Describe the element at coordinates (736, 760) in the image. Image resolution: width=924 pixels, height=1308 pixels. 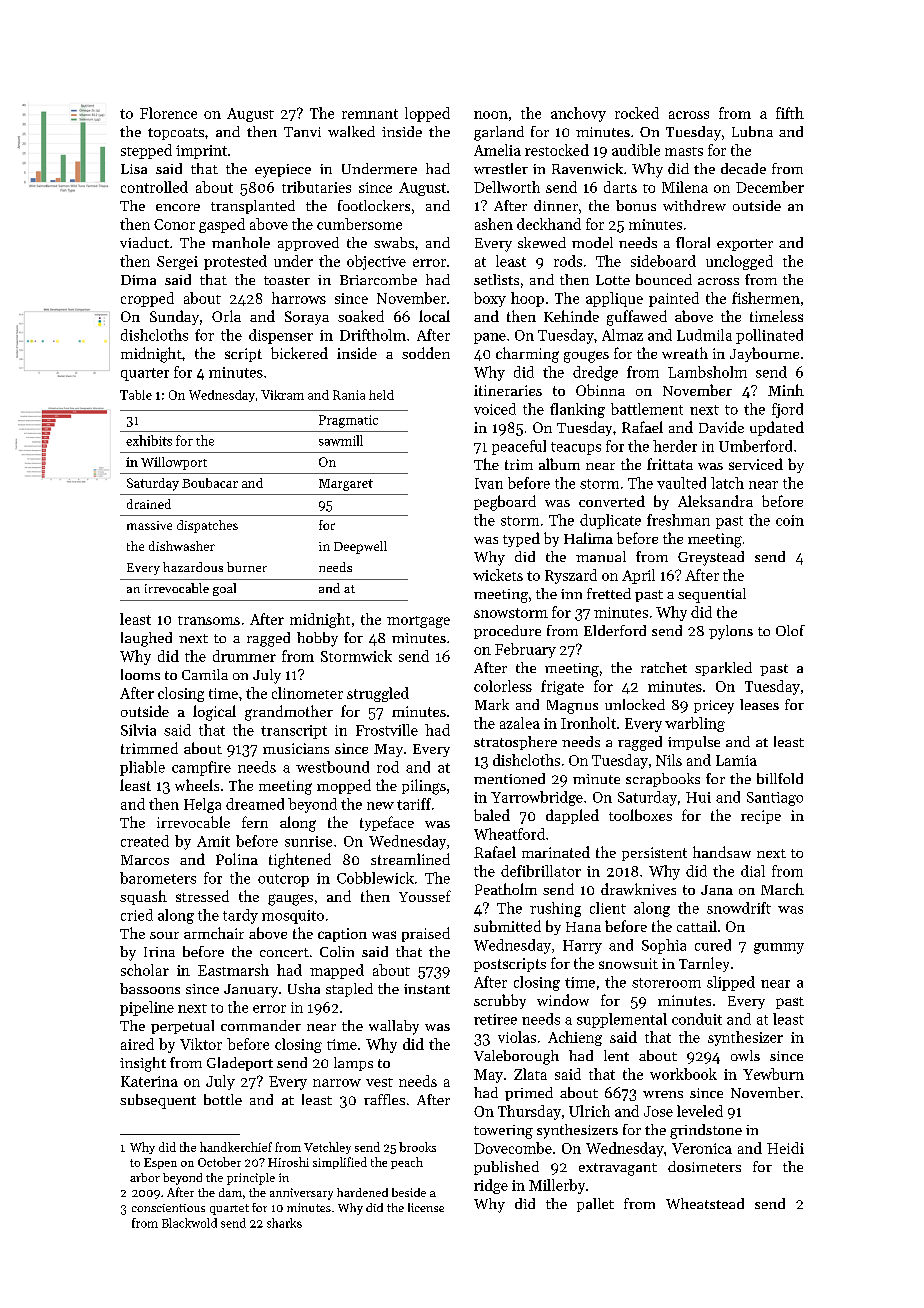
I see `Lamia` at that location.
